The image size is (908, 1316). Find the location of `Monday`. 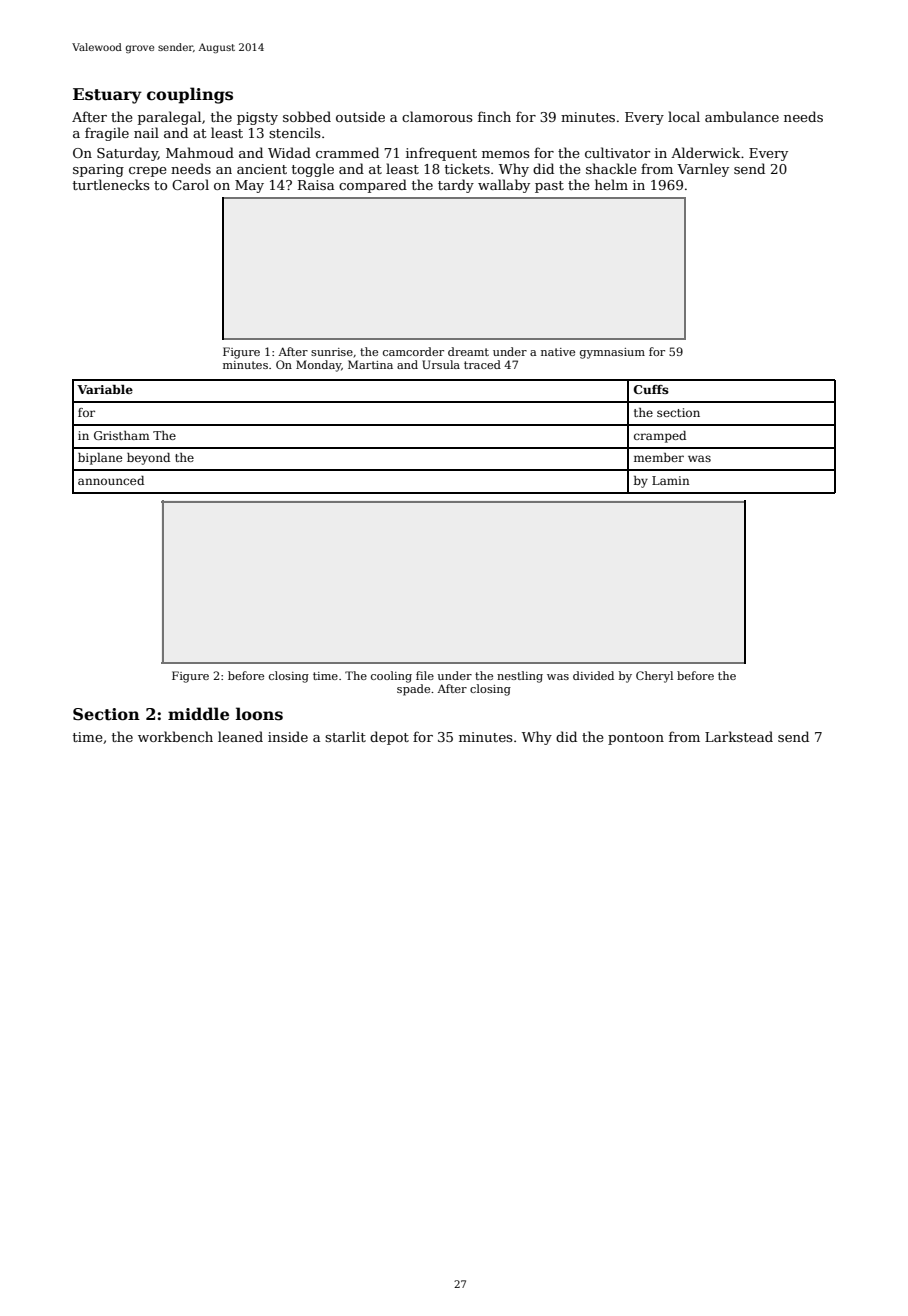

Monday is located at coordinates (318, 366).
